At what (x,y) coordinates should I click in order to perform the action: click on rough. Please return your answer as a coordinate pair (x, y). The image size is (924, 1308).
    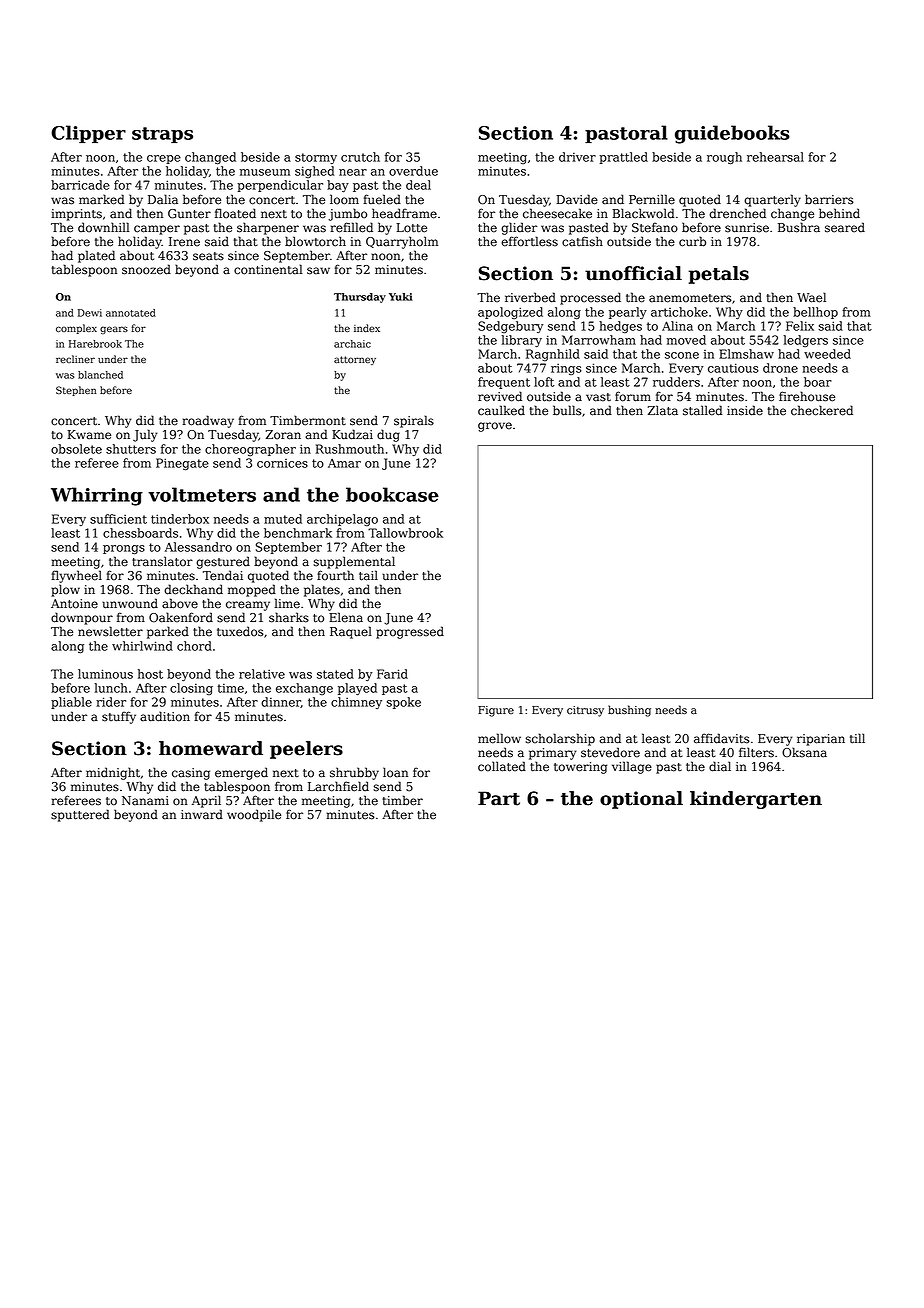
    Looking at the image, I should click on (724, 158).
